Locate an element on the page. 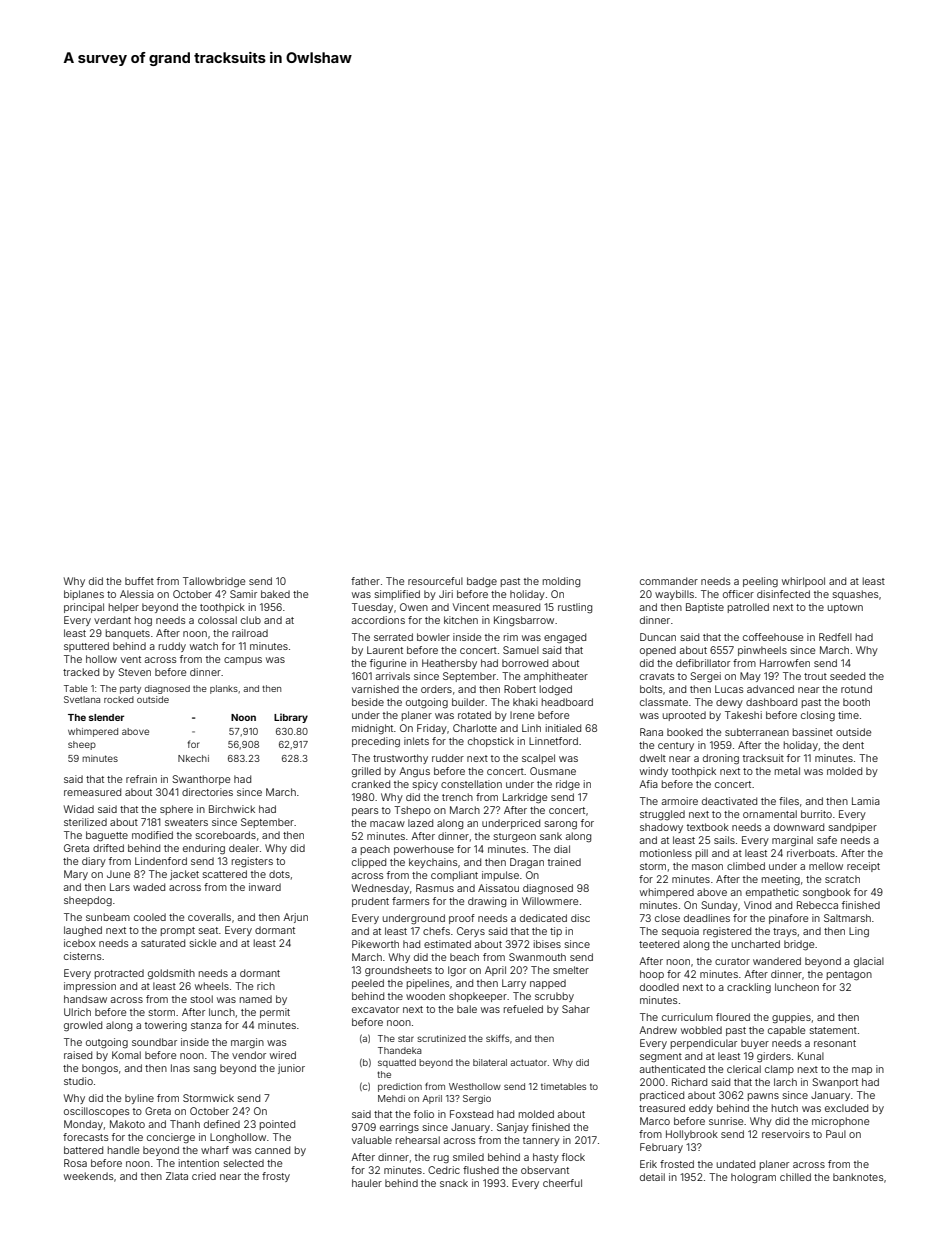 The image size is (952, 1233). buffet is located at coordinates (139, 581).
